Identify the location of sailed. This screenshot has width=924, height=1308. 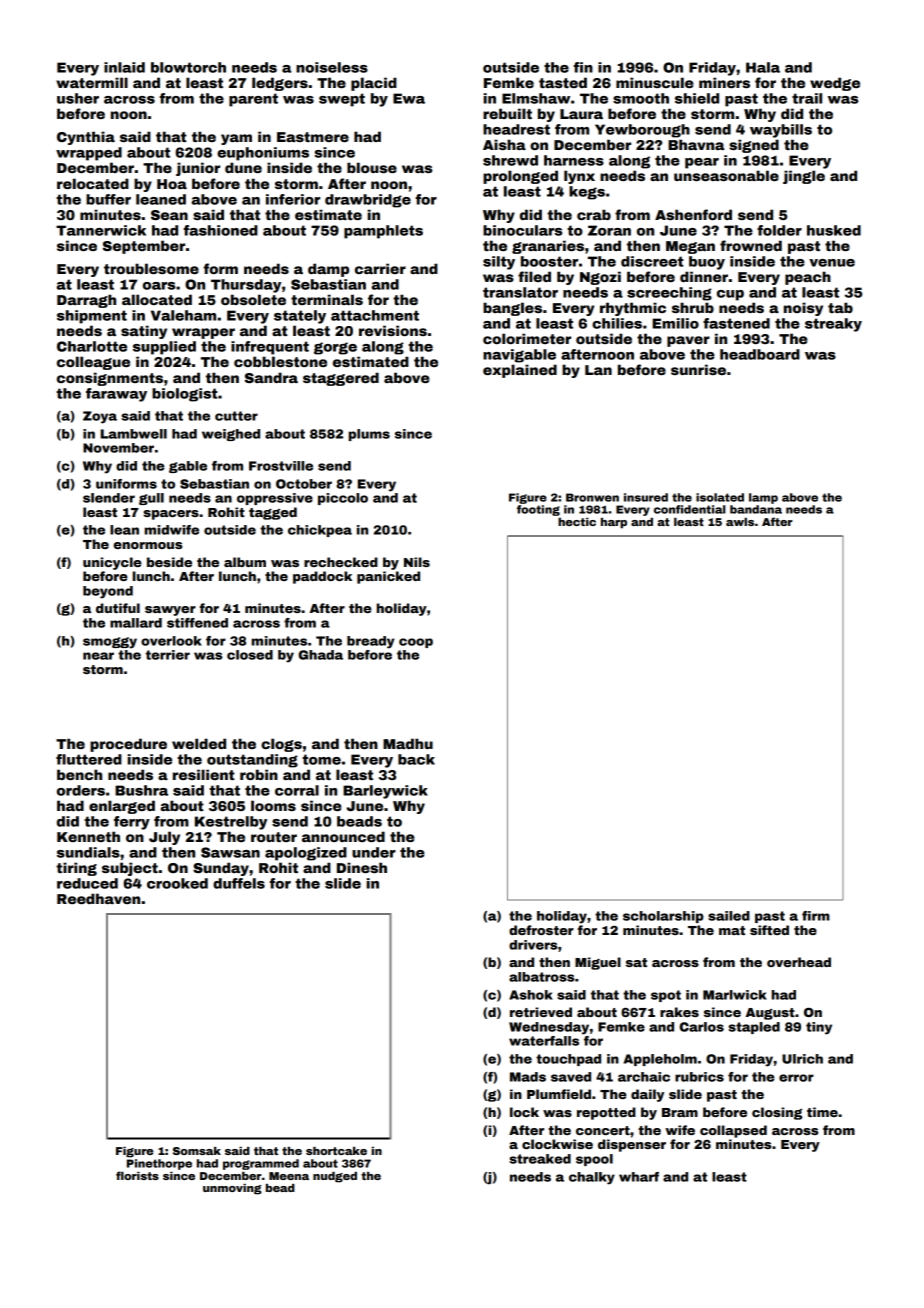
(729, 916).
